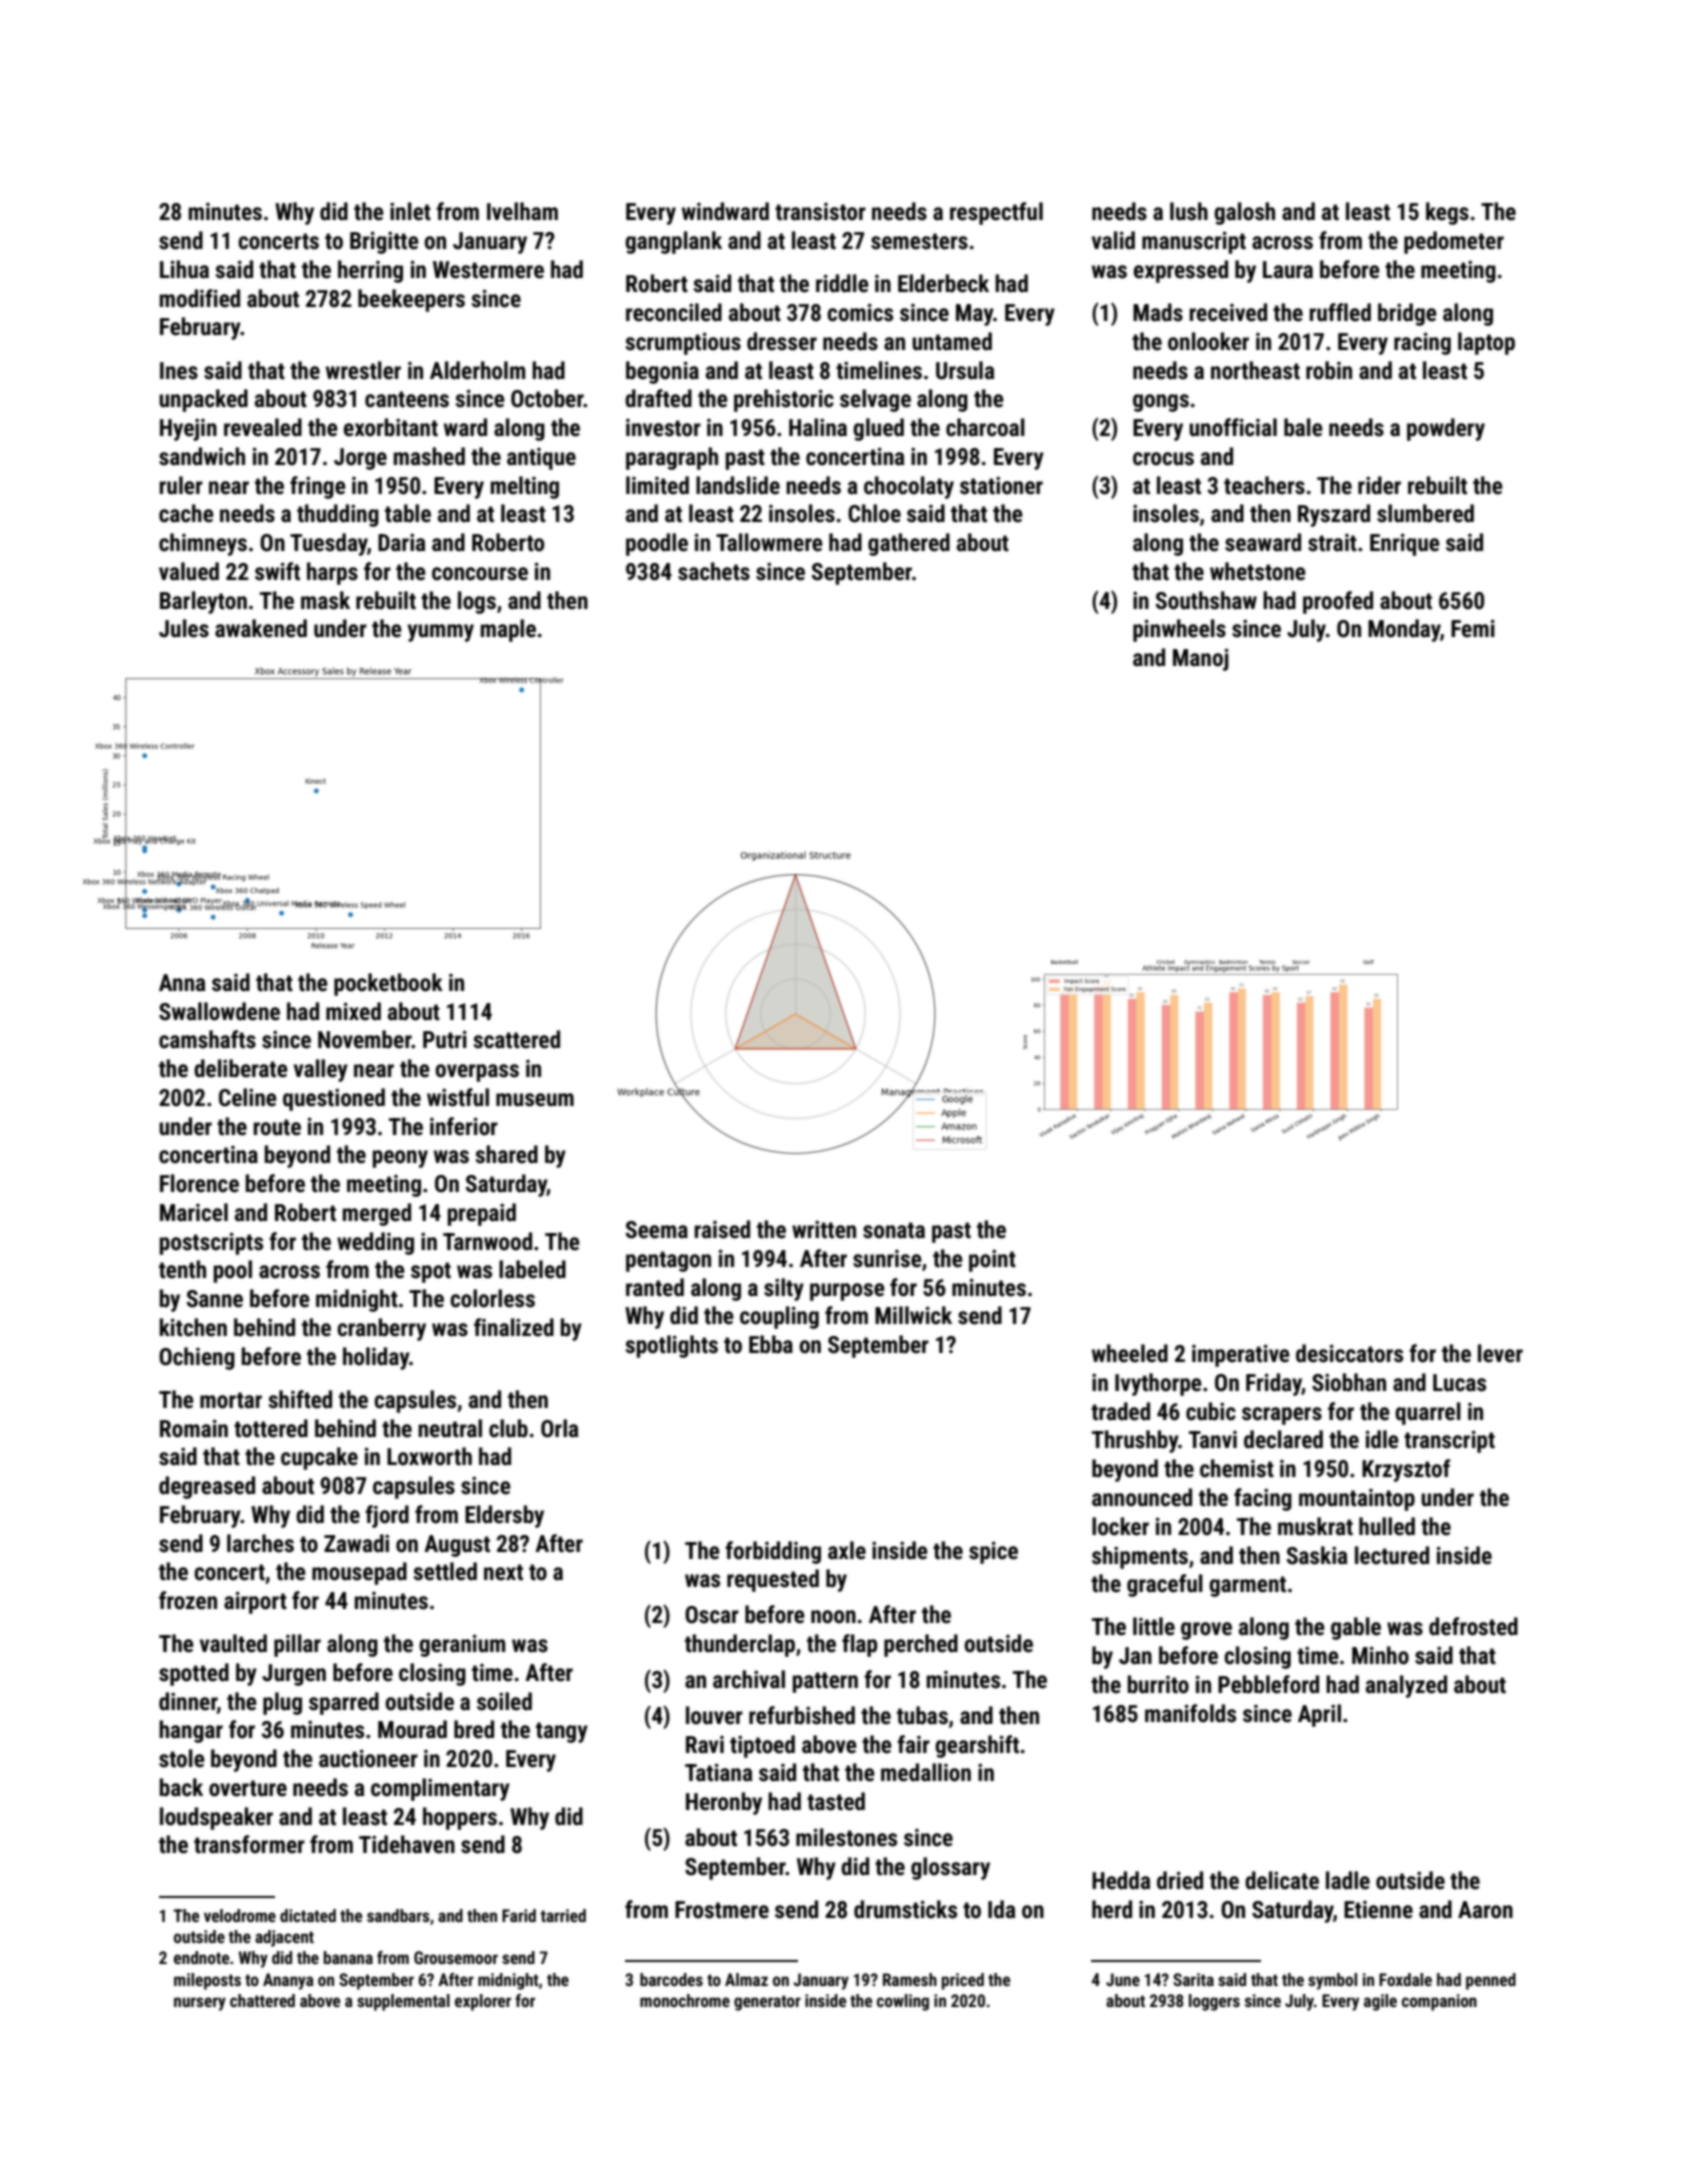  Describe the element at coordinates (1500, 1353) in the page. I see `lever` at that location.
